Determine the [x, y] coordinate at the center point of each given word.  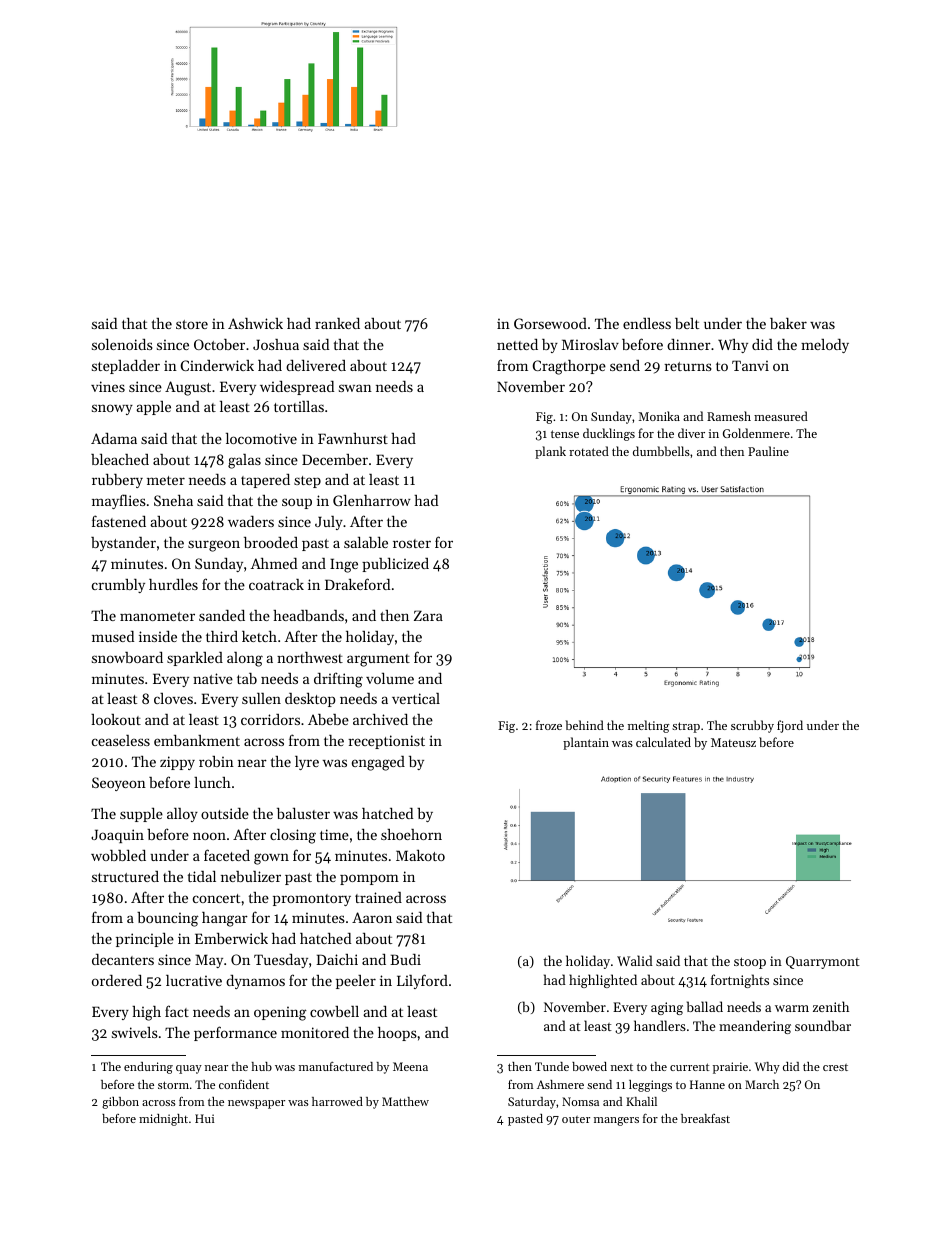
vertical [416, 698]
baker [788, 323]
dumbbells [661, 451]
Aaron [372, 917]
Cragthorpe [569, 367]
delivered [316, 365]
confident [244, 1084]
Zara [428, 615]
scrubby [752, 726]
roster [412, 543]
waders [251, 521]
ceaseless [121, 740]
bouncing [168, 919]
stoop [750, 963]
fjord [790, 726]
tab [247, 678]
